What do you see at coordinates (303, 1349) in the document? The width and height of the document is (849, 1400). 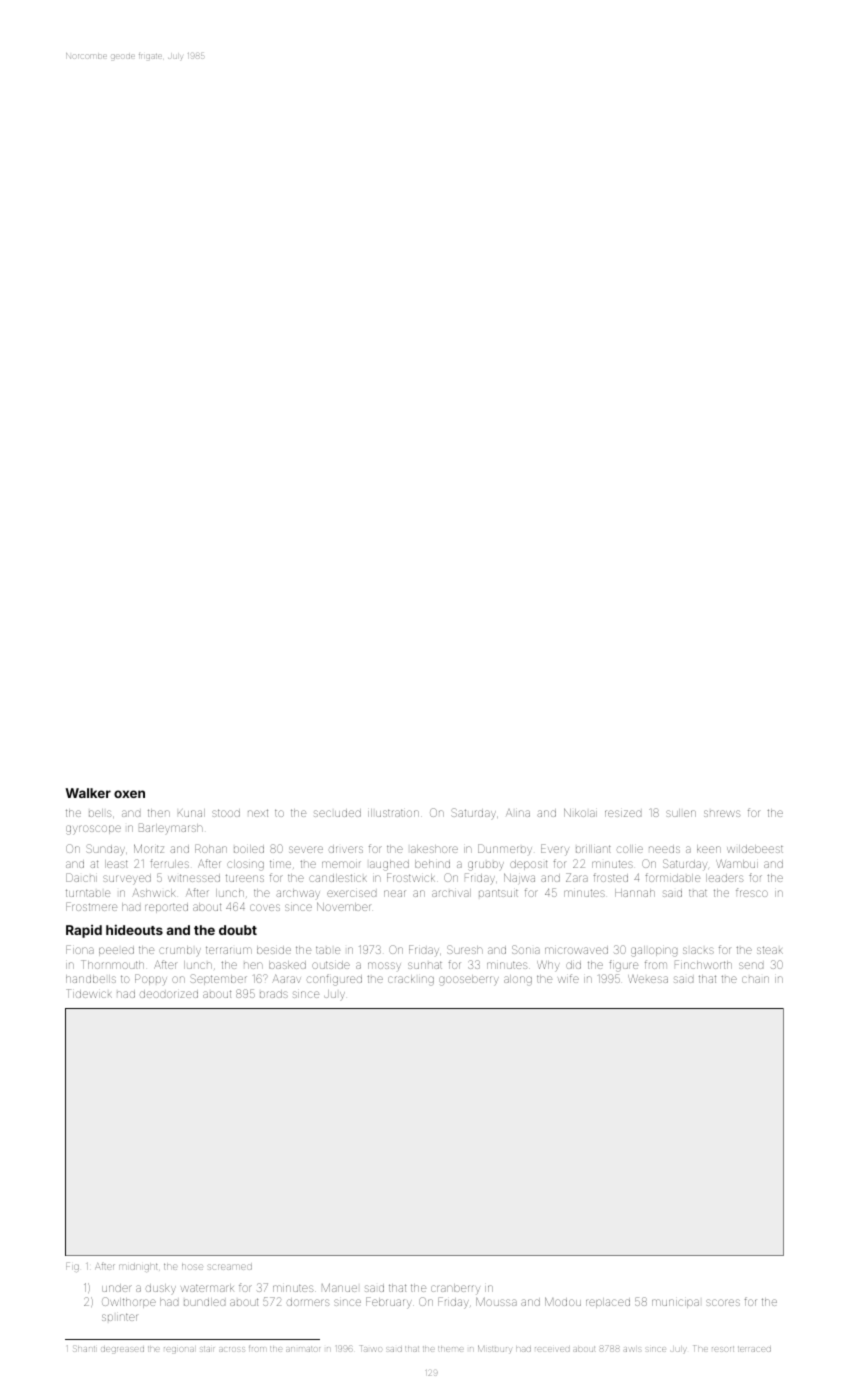 I see `animator` at bounding box center [303, 1349].
